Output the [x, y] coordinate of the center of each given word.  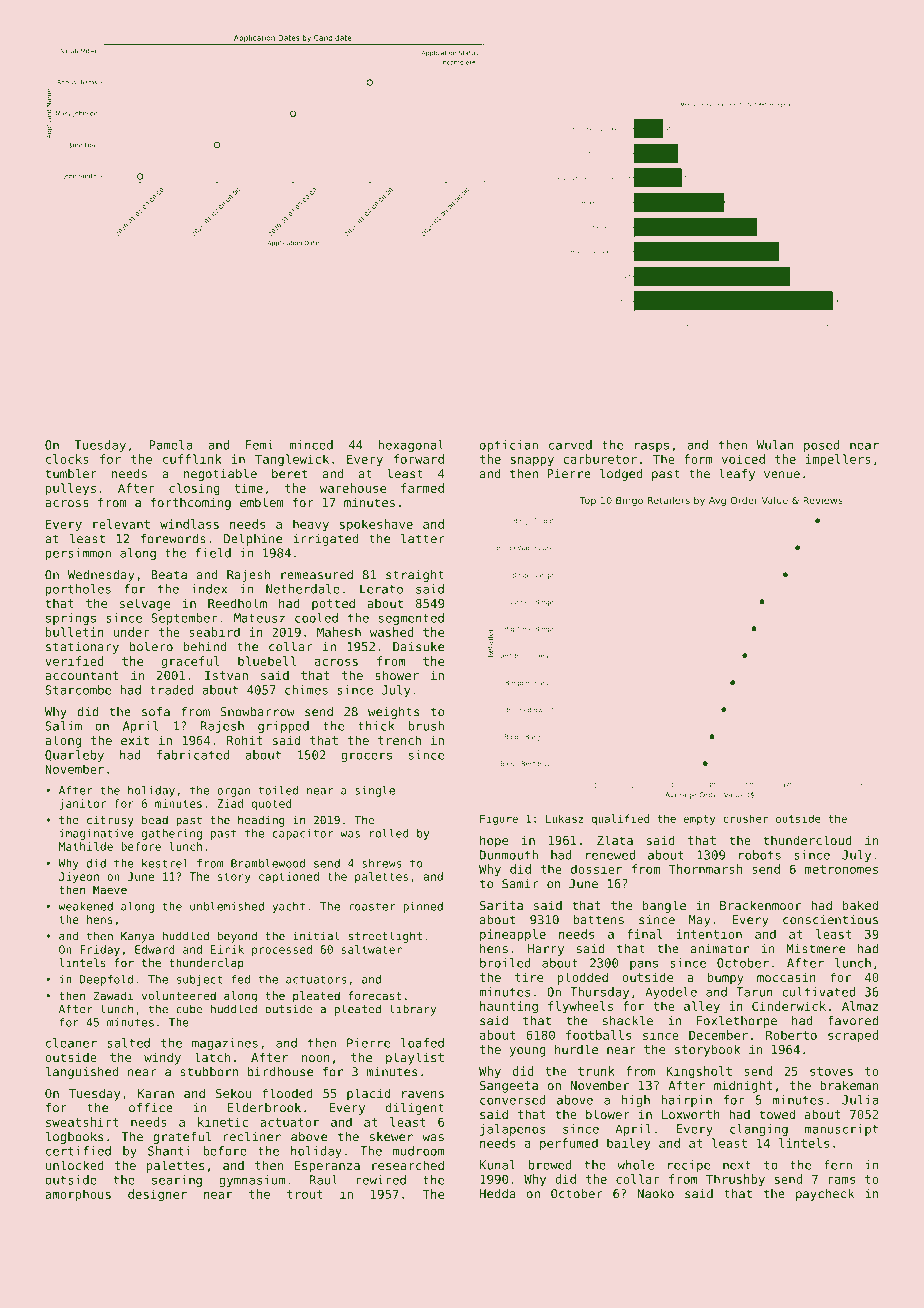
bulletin [75, 632]
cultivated [818, 992]
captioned [289, 877]
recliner [252, 1137]
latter [423, 539]
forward [419, 459]
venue [782, 475]
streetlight [385, 937]
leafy [737, 475]
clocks [67, 459]
